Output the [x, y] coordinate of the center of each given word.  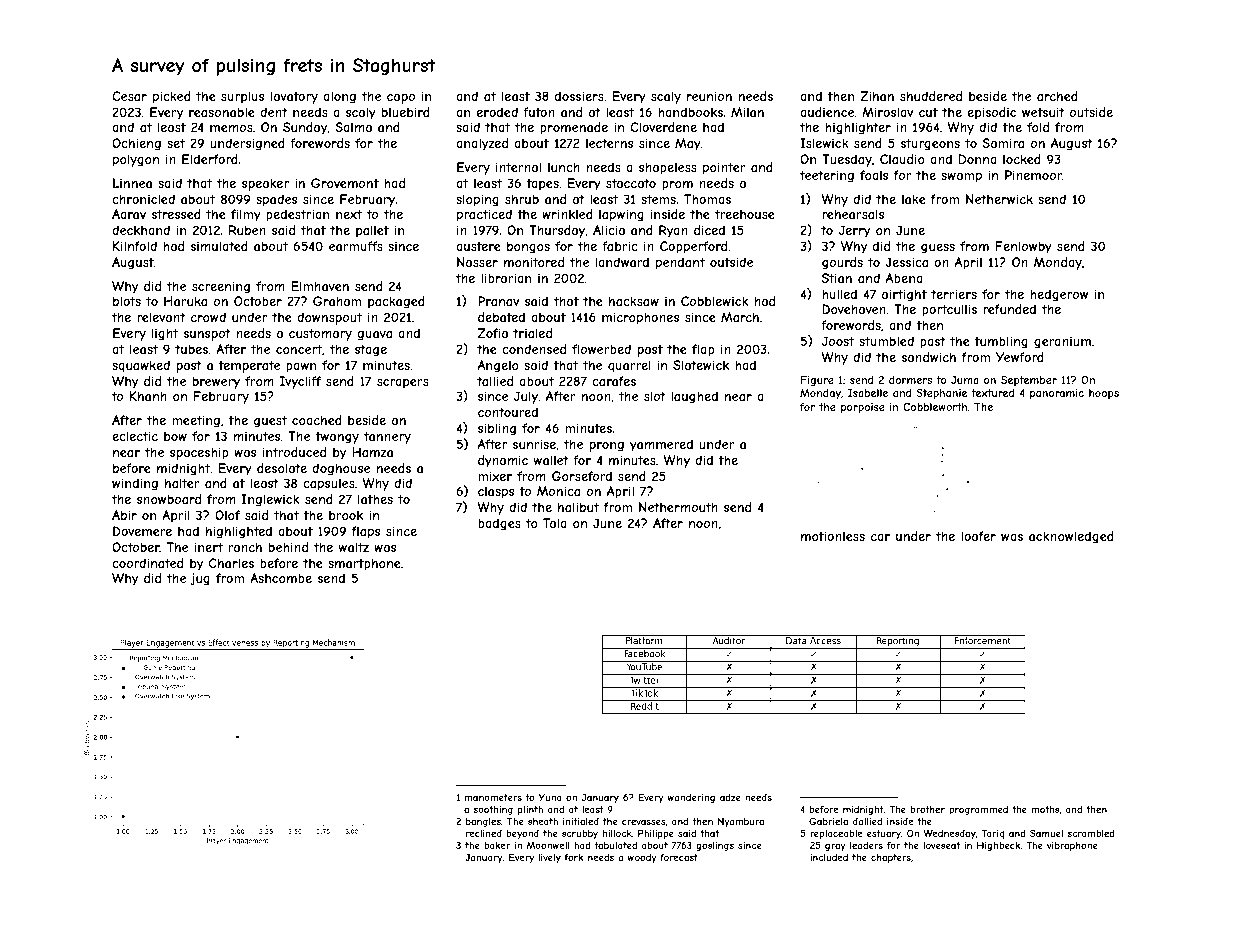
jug [200, 579]
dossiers [579, 96]
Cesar [129, 96]
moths [1045, 809]
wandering [691, 798]
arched [1057, 96]
